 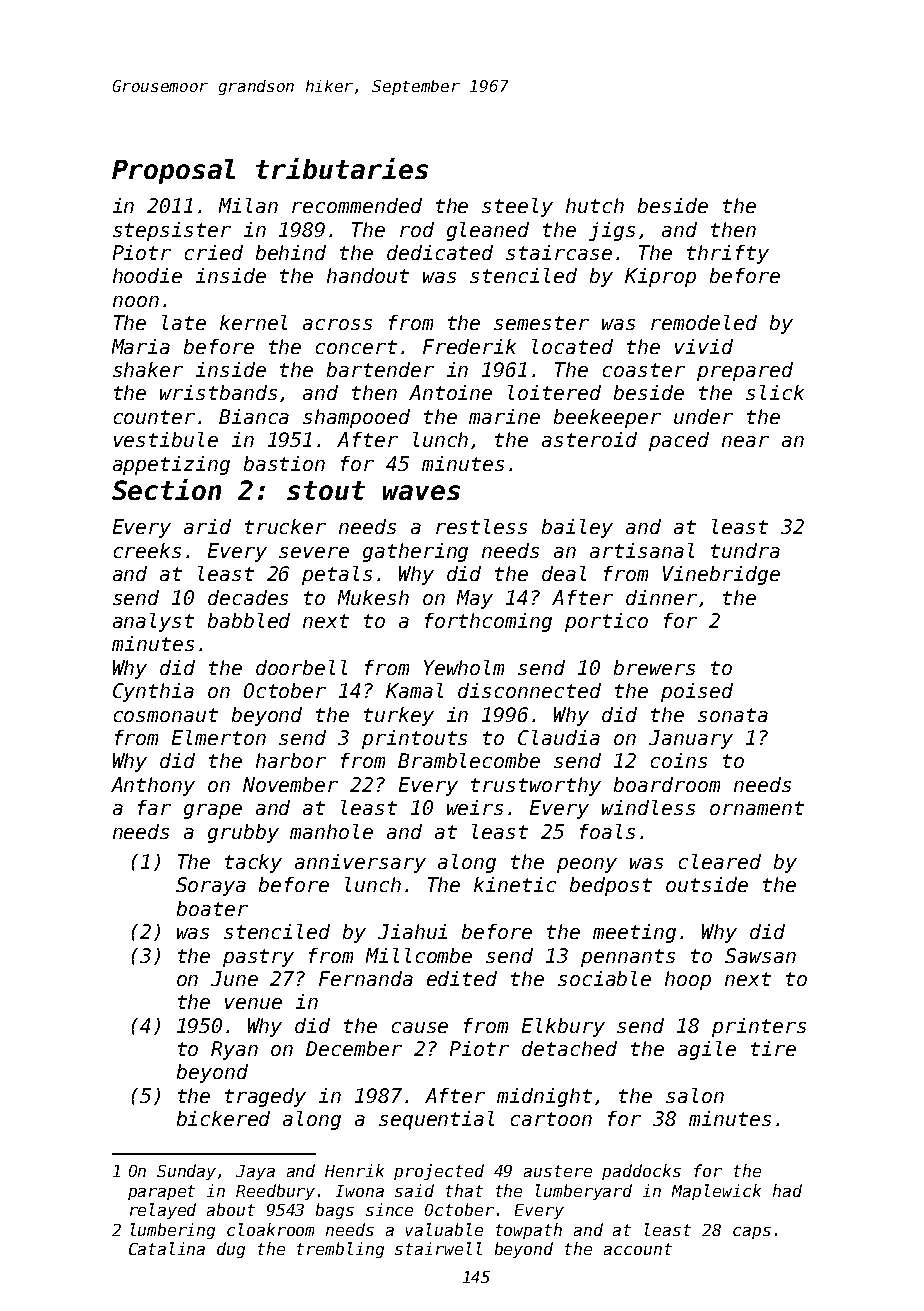 What do you see at coordinates (529, 690) in the image?
I see `disconnected` at bounding box center [529, 690].
